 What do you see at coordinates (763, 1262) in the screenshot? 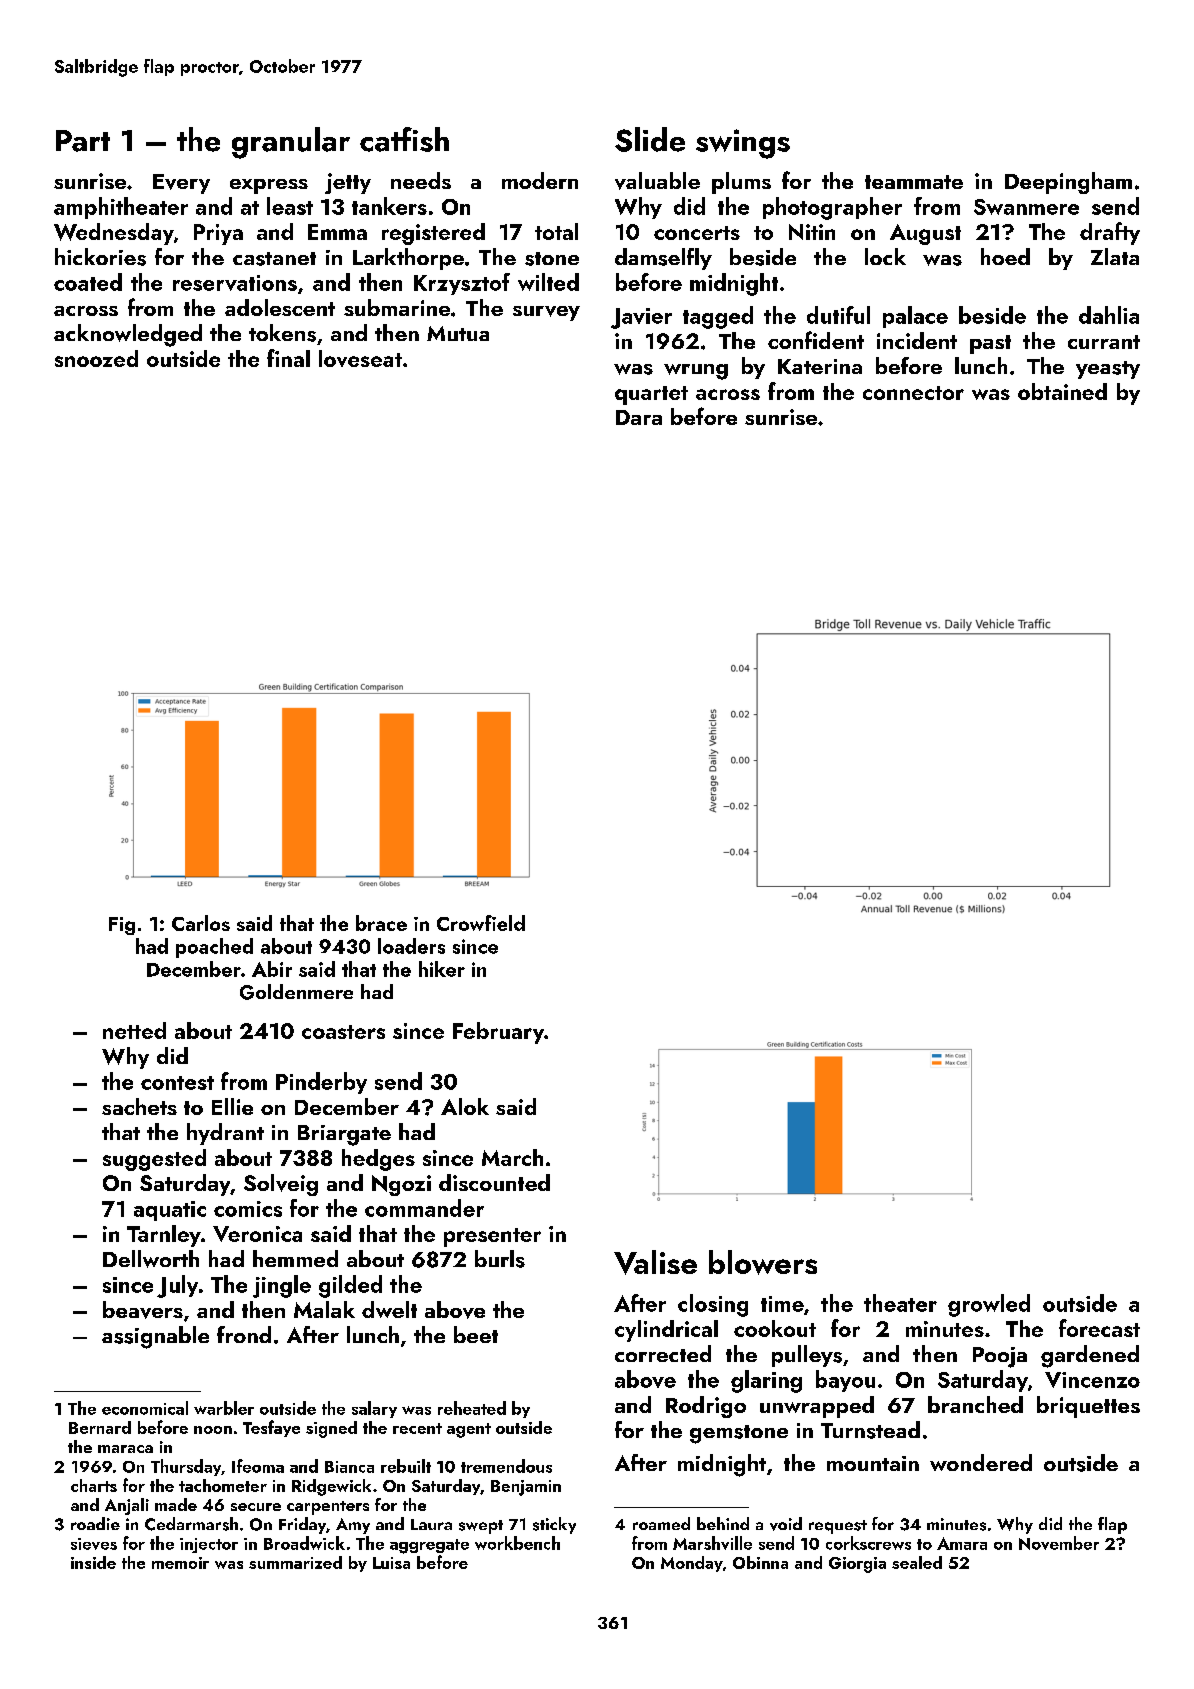
I see `blowers` at bounding box center [763, 1262].
